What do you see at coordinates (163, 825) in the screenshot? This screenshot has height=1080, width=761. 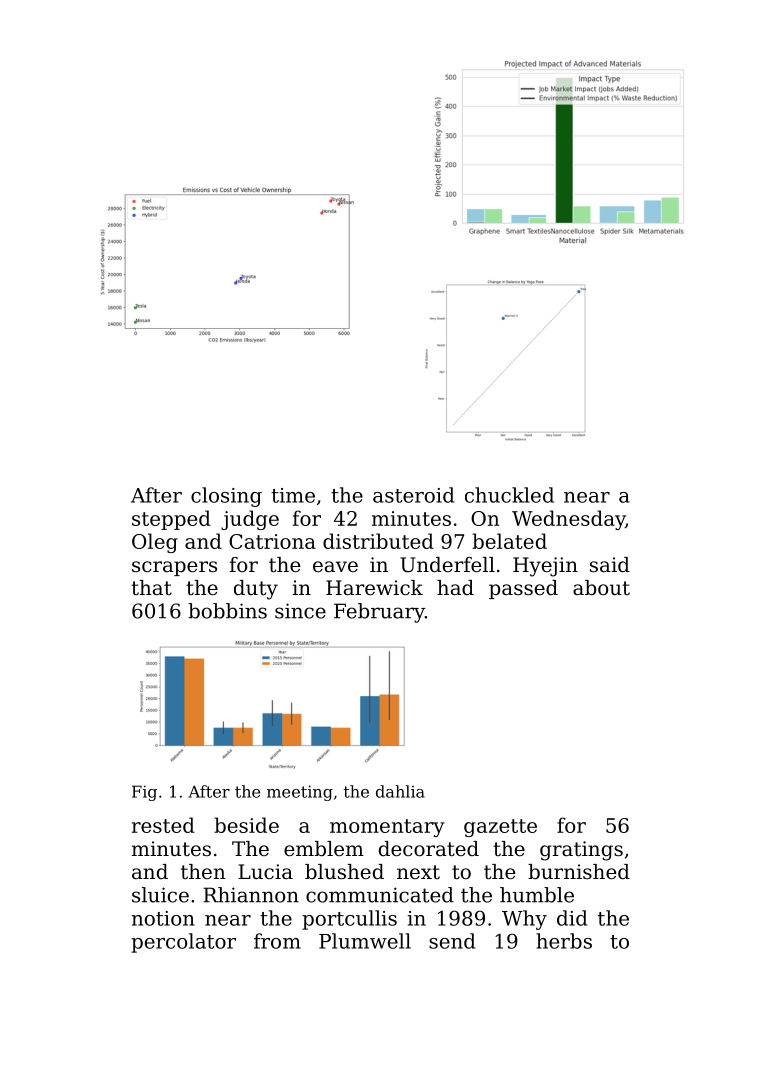 I see `rested` at bounding box center [163, 825].
